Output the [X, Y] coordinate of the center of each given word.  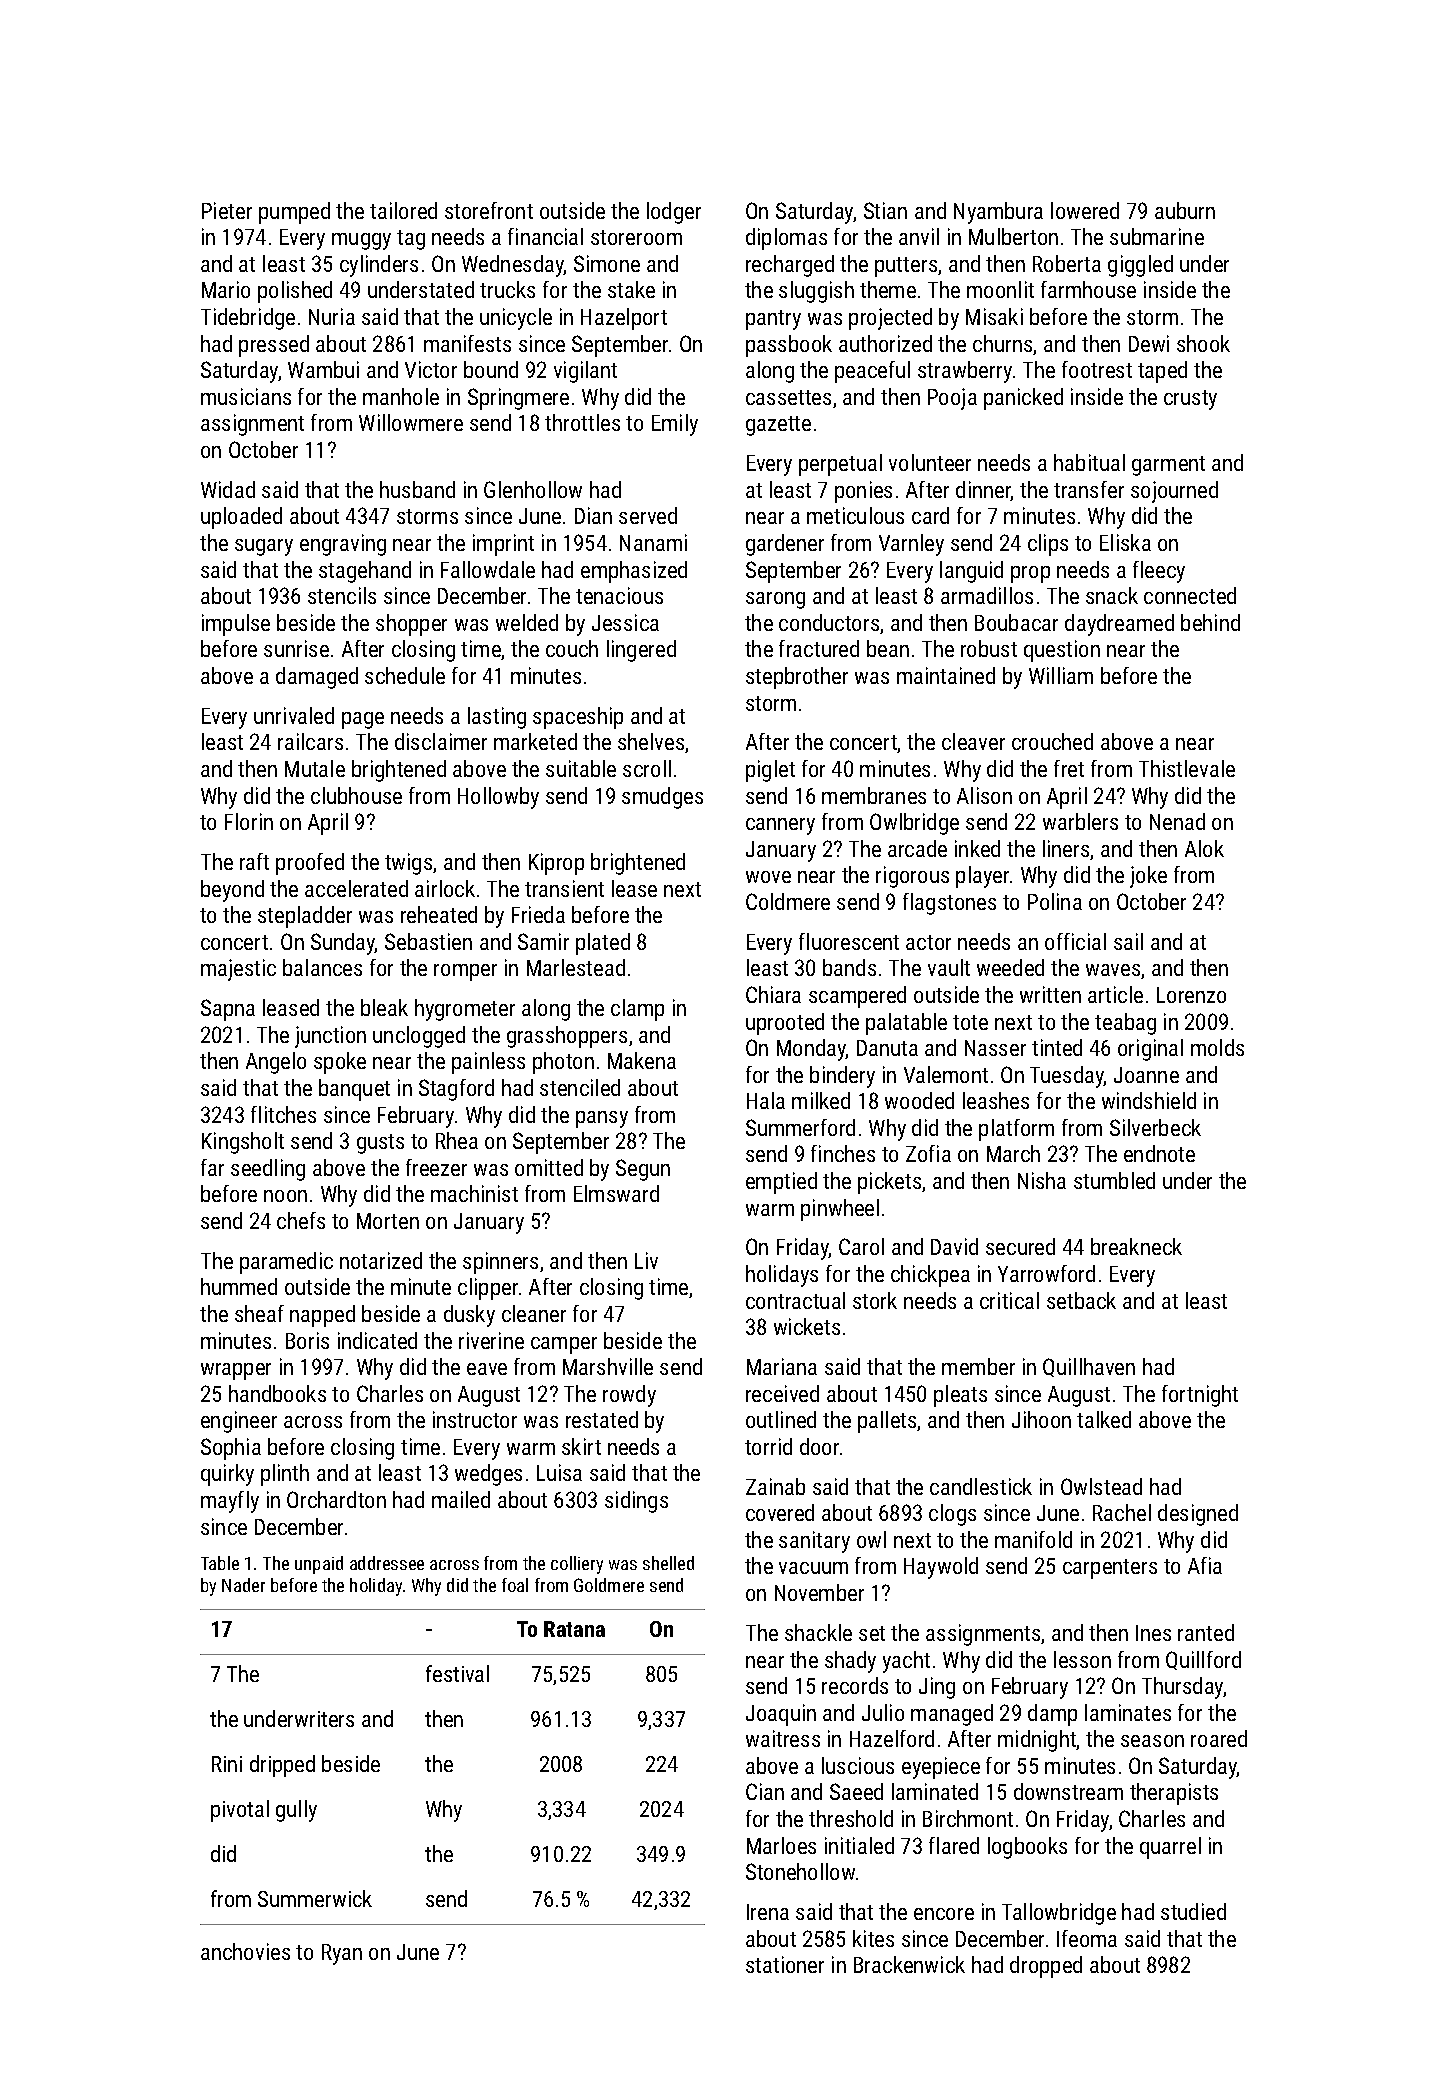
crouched [1052, 741]
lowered [1085, 210]
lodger [674, 213]
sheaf [259, 1313]
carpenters [1110, 1569]
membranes [874, 795]
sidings [636, 1502]
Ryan [342, 1954]
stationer [785, 1964]
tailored [403, 210]
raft [254, 861]
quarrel [1170, 1848]
